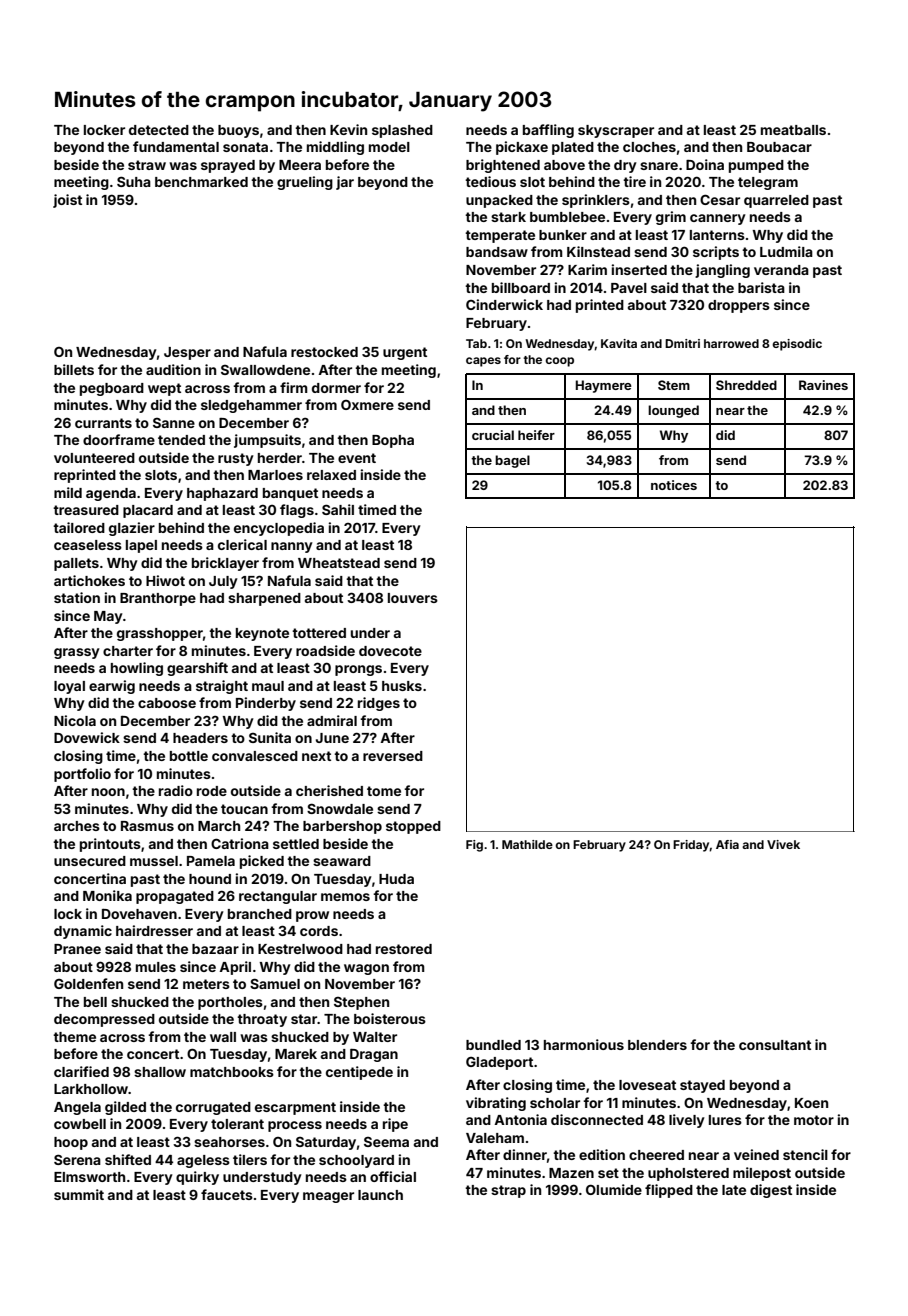  Describe the element at coordinates (227, 1194) in the screenshot. I see `faucets` at that location.
